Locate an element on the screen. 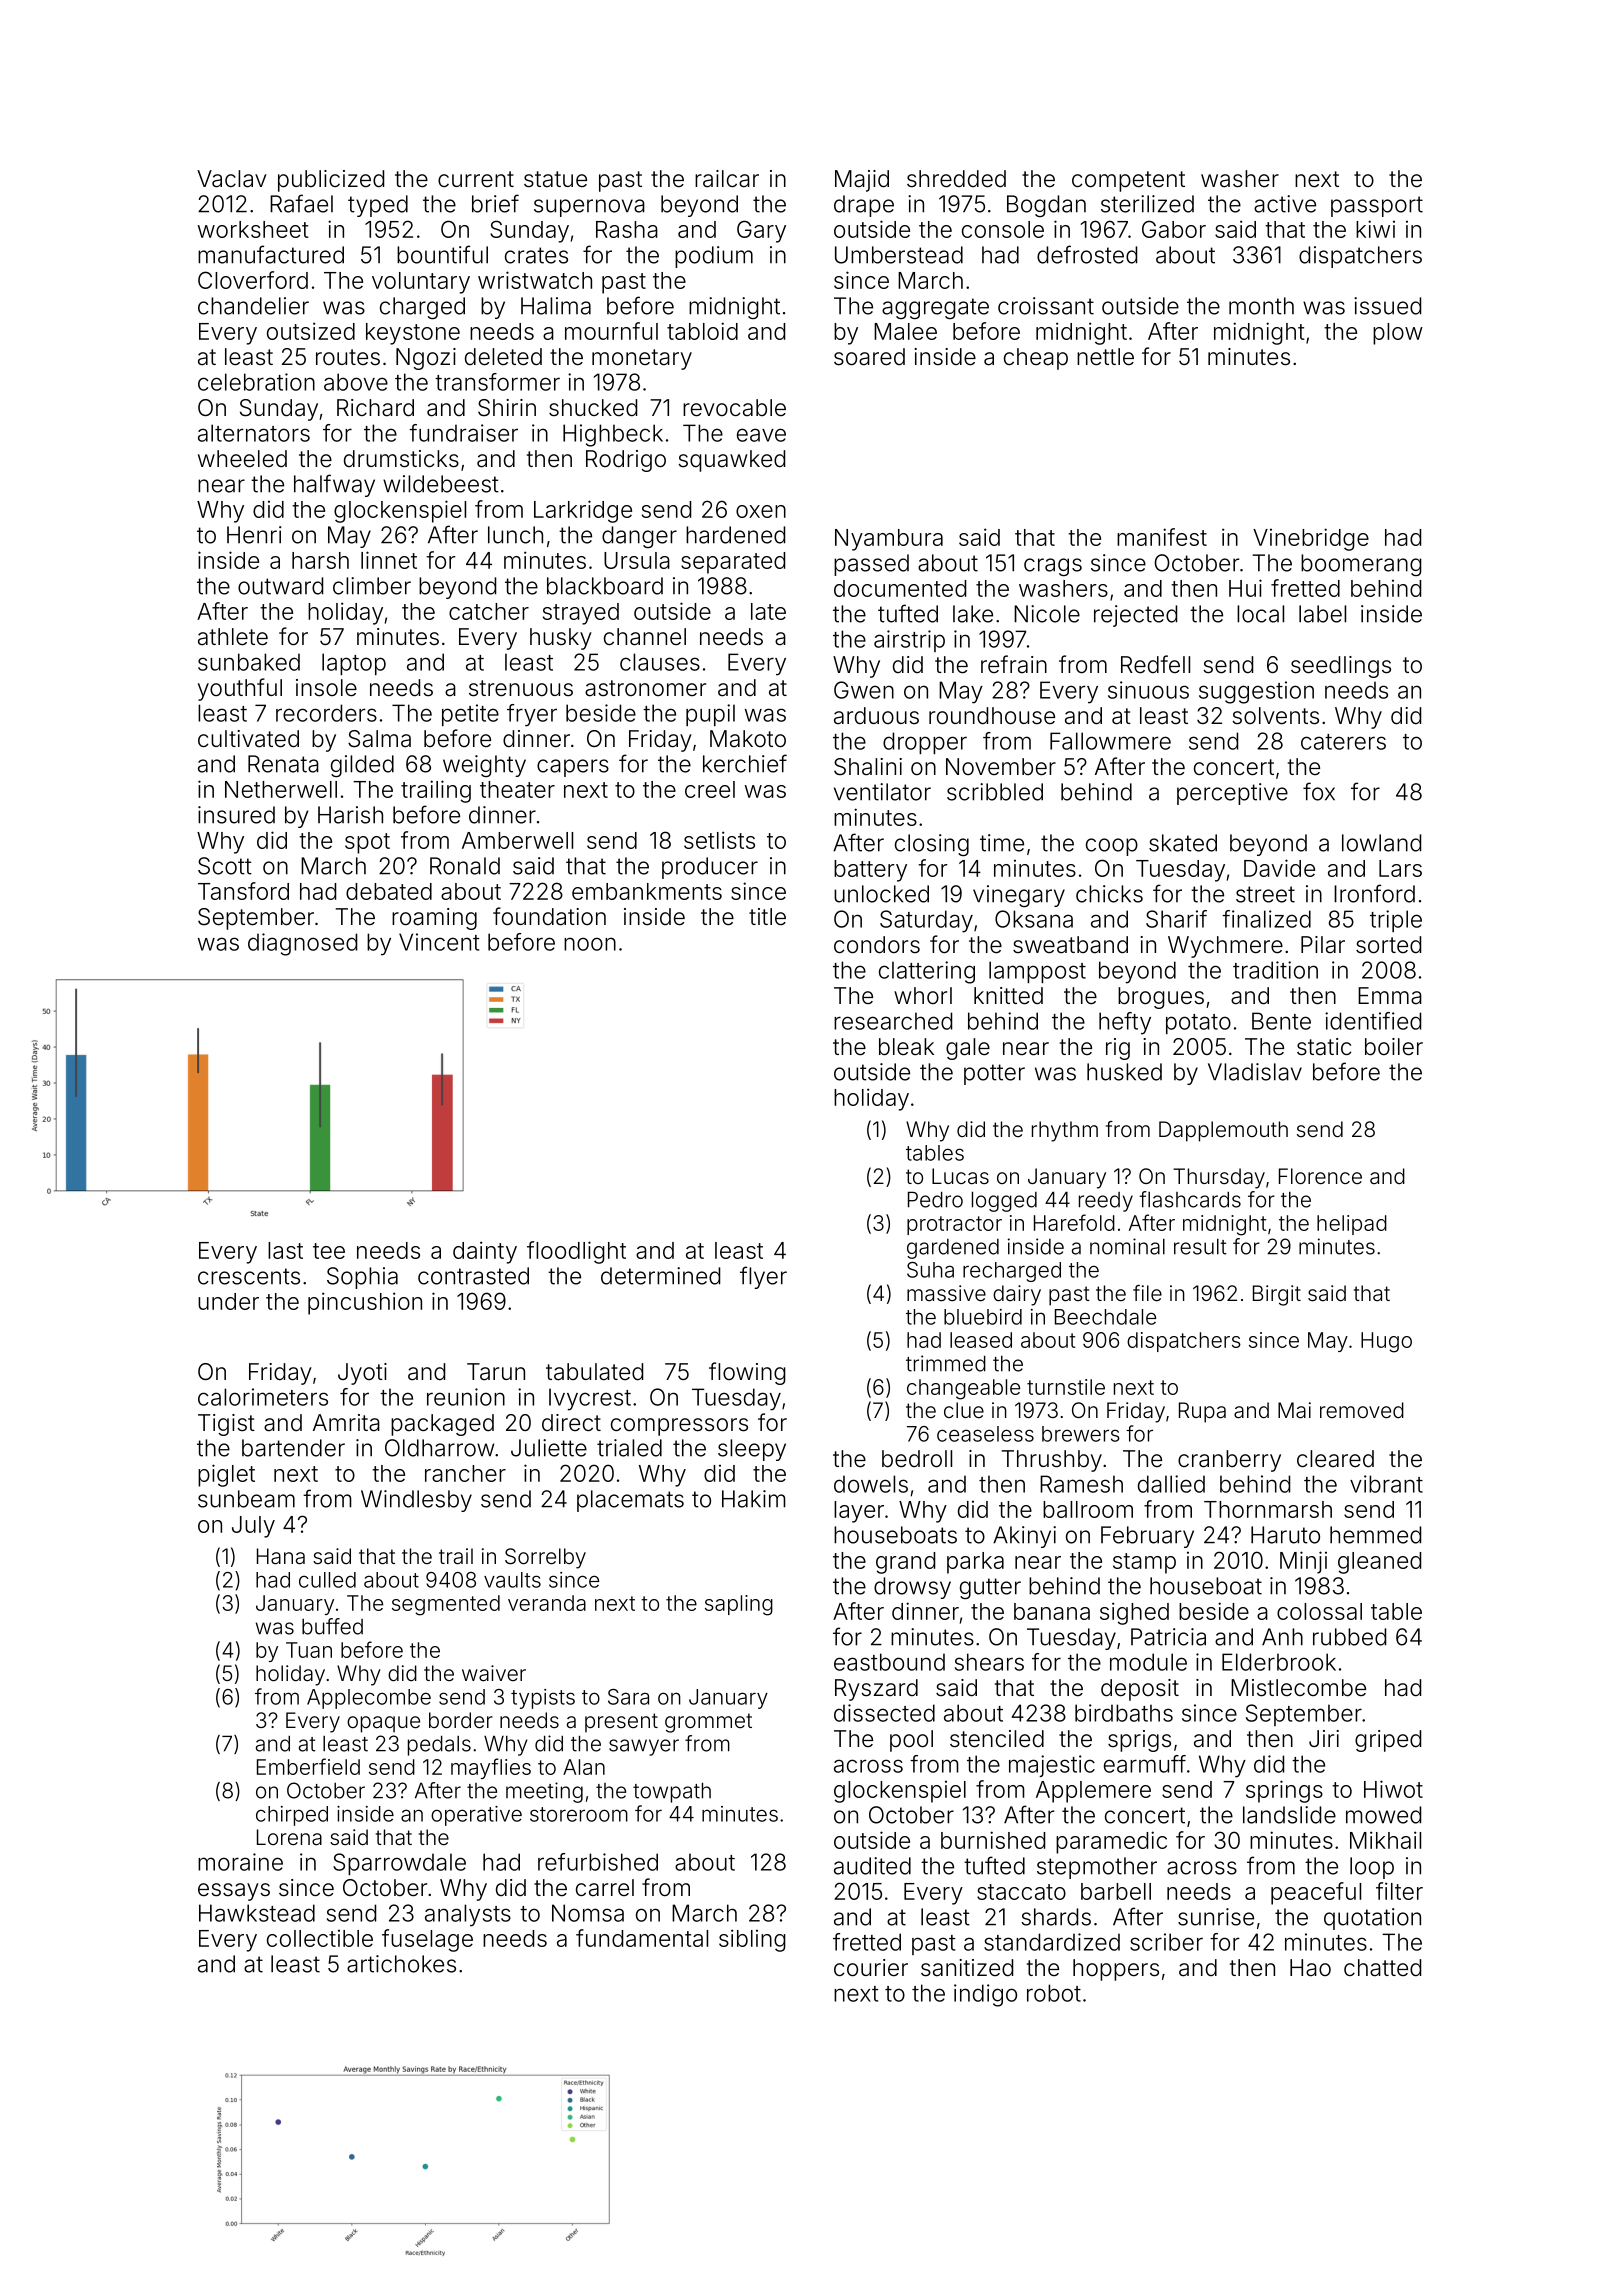  passport is located at coordinates (1377, 206).
